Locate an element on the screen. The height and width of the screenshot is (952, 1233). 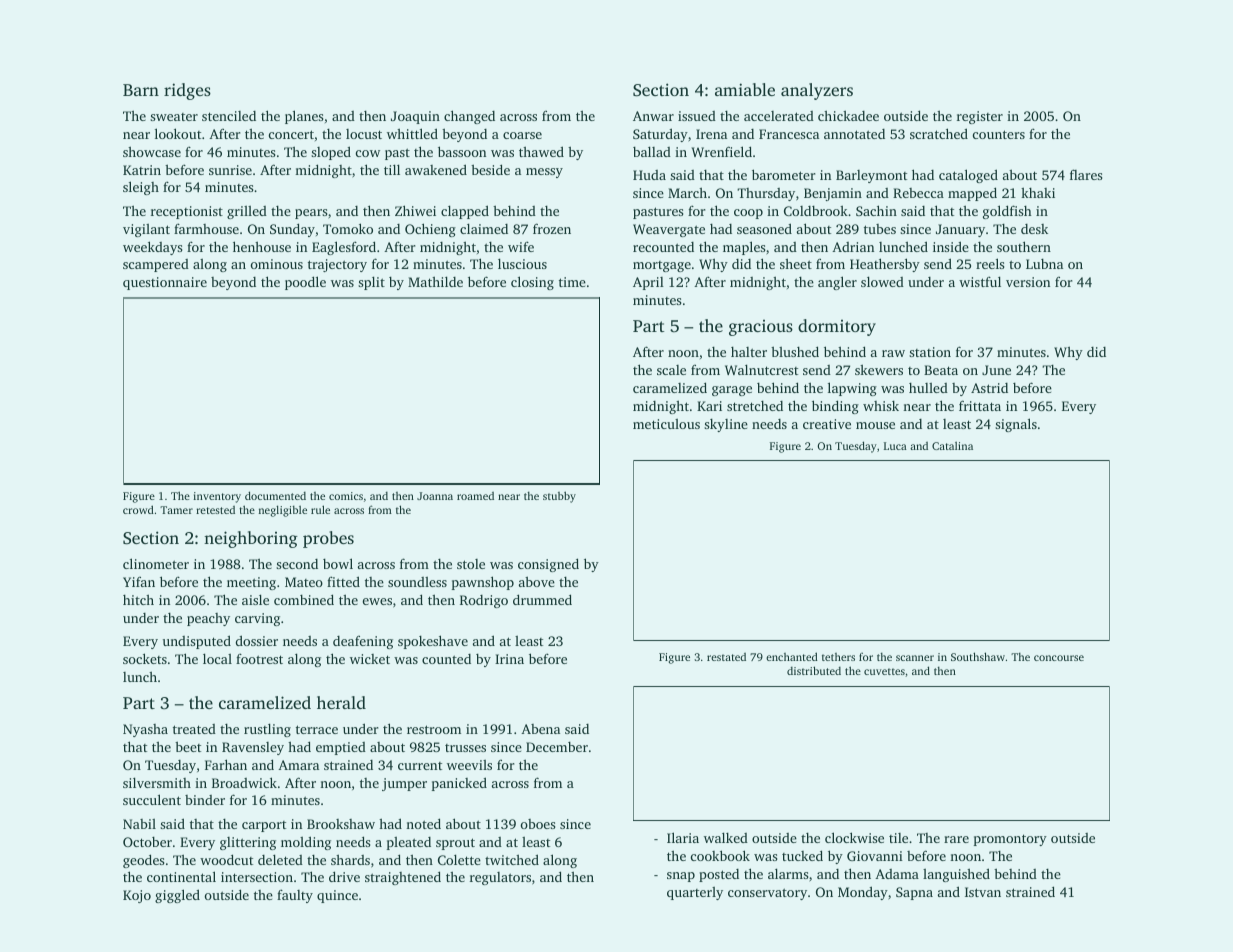
wistful is located at coordinates (980, 281).
